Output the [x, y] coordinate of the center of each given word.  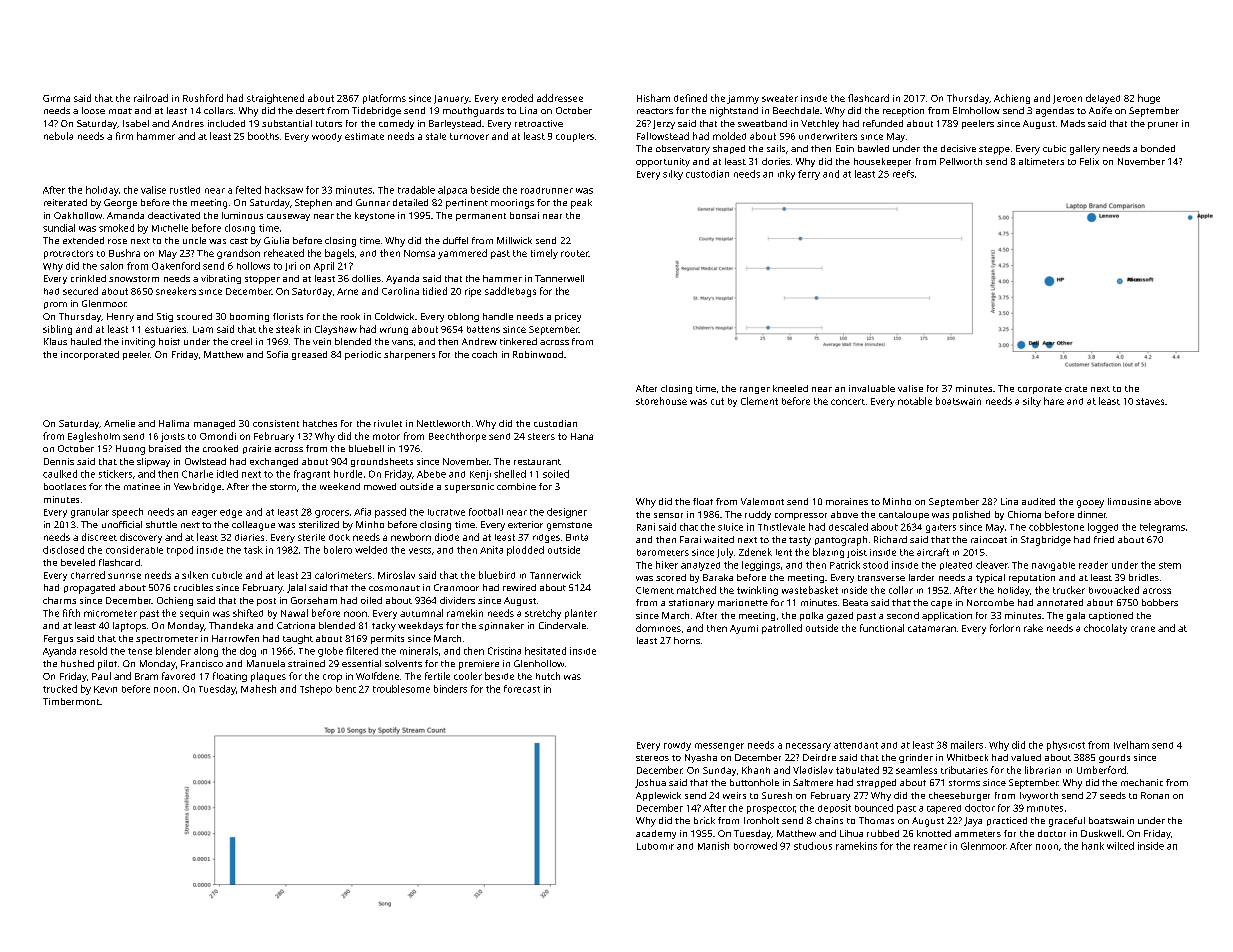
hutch [548, 676]
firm [124, 136]
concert [848, 402]
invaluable [872, 388]
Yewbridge [197, 488]
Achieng [1012, 99]
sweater [780, 98]
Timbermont [71, 701]
